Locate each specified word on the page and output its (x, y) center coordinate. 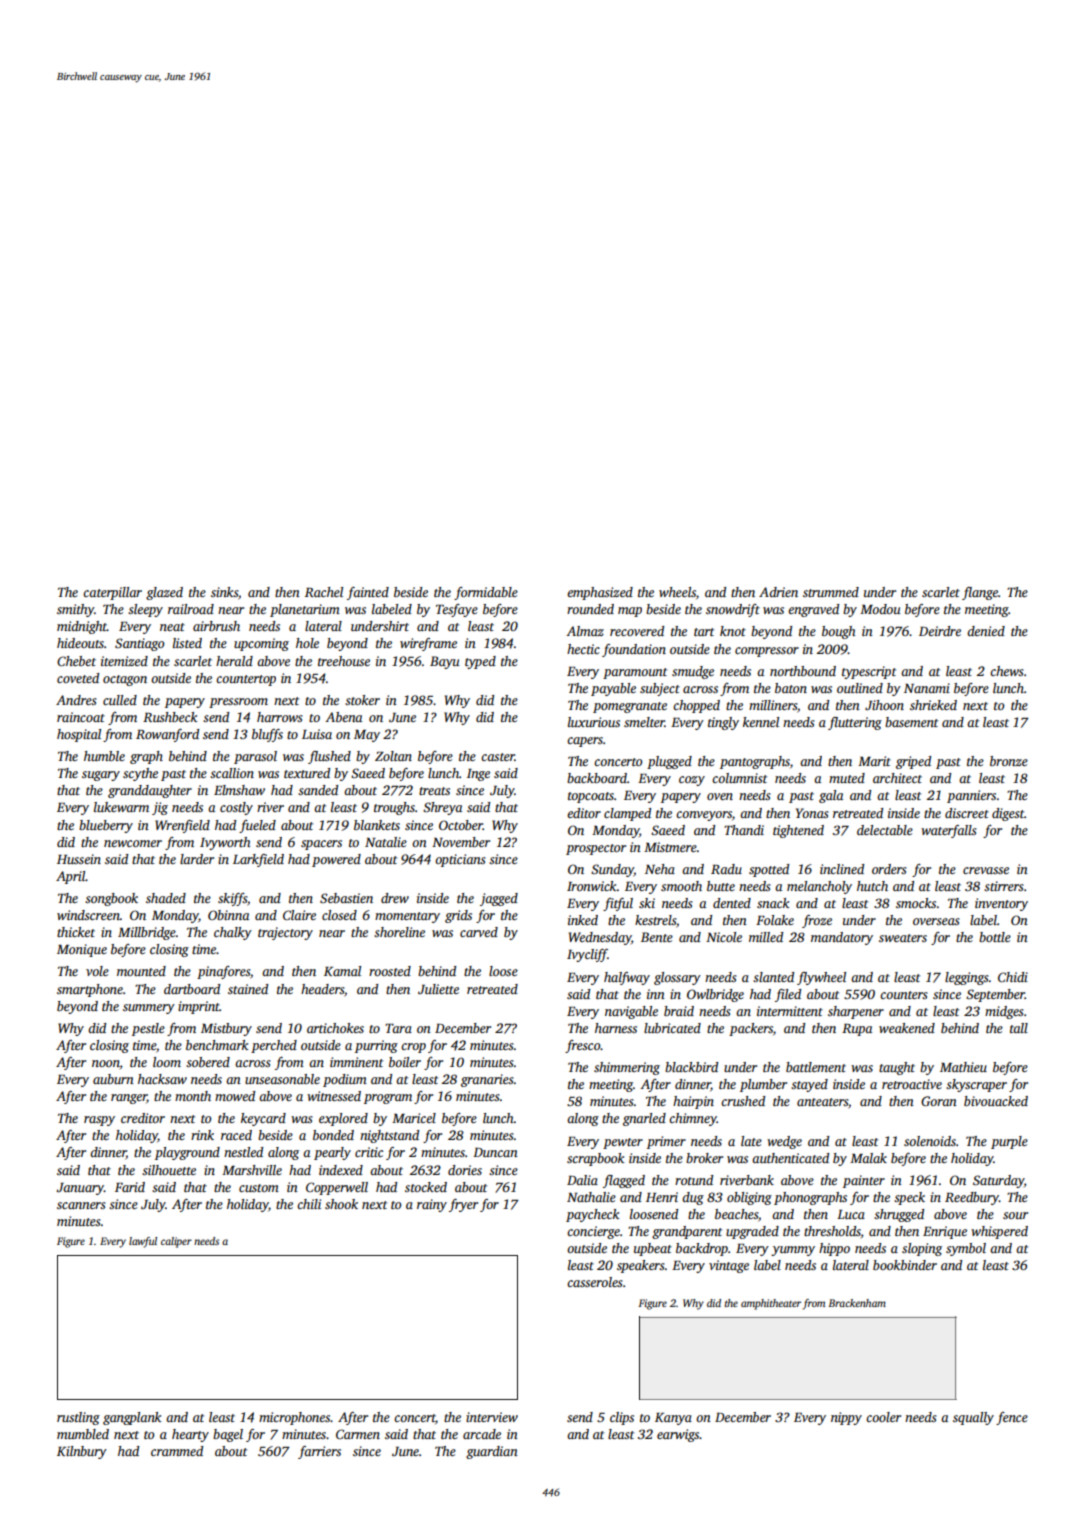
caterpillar (112, 593)
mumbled (83, 1434)
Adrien (778, 592)
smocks (916, 903)
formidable (486, 593)
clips (622, 1418)
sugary (101, 776)
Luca (851, 1214)
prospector (596, 849)
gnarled (644, 1119)
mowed (235, 1096)
